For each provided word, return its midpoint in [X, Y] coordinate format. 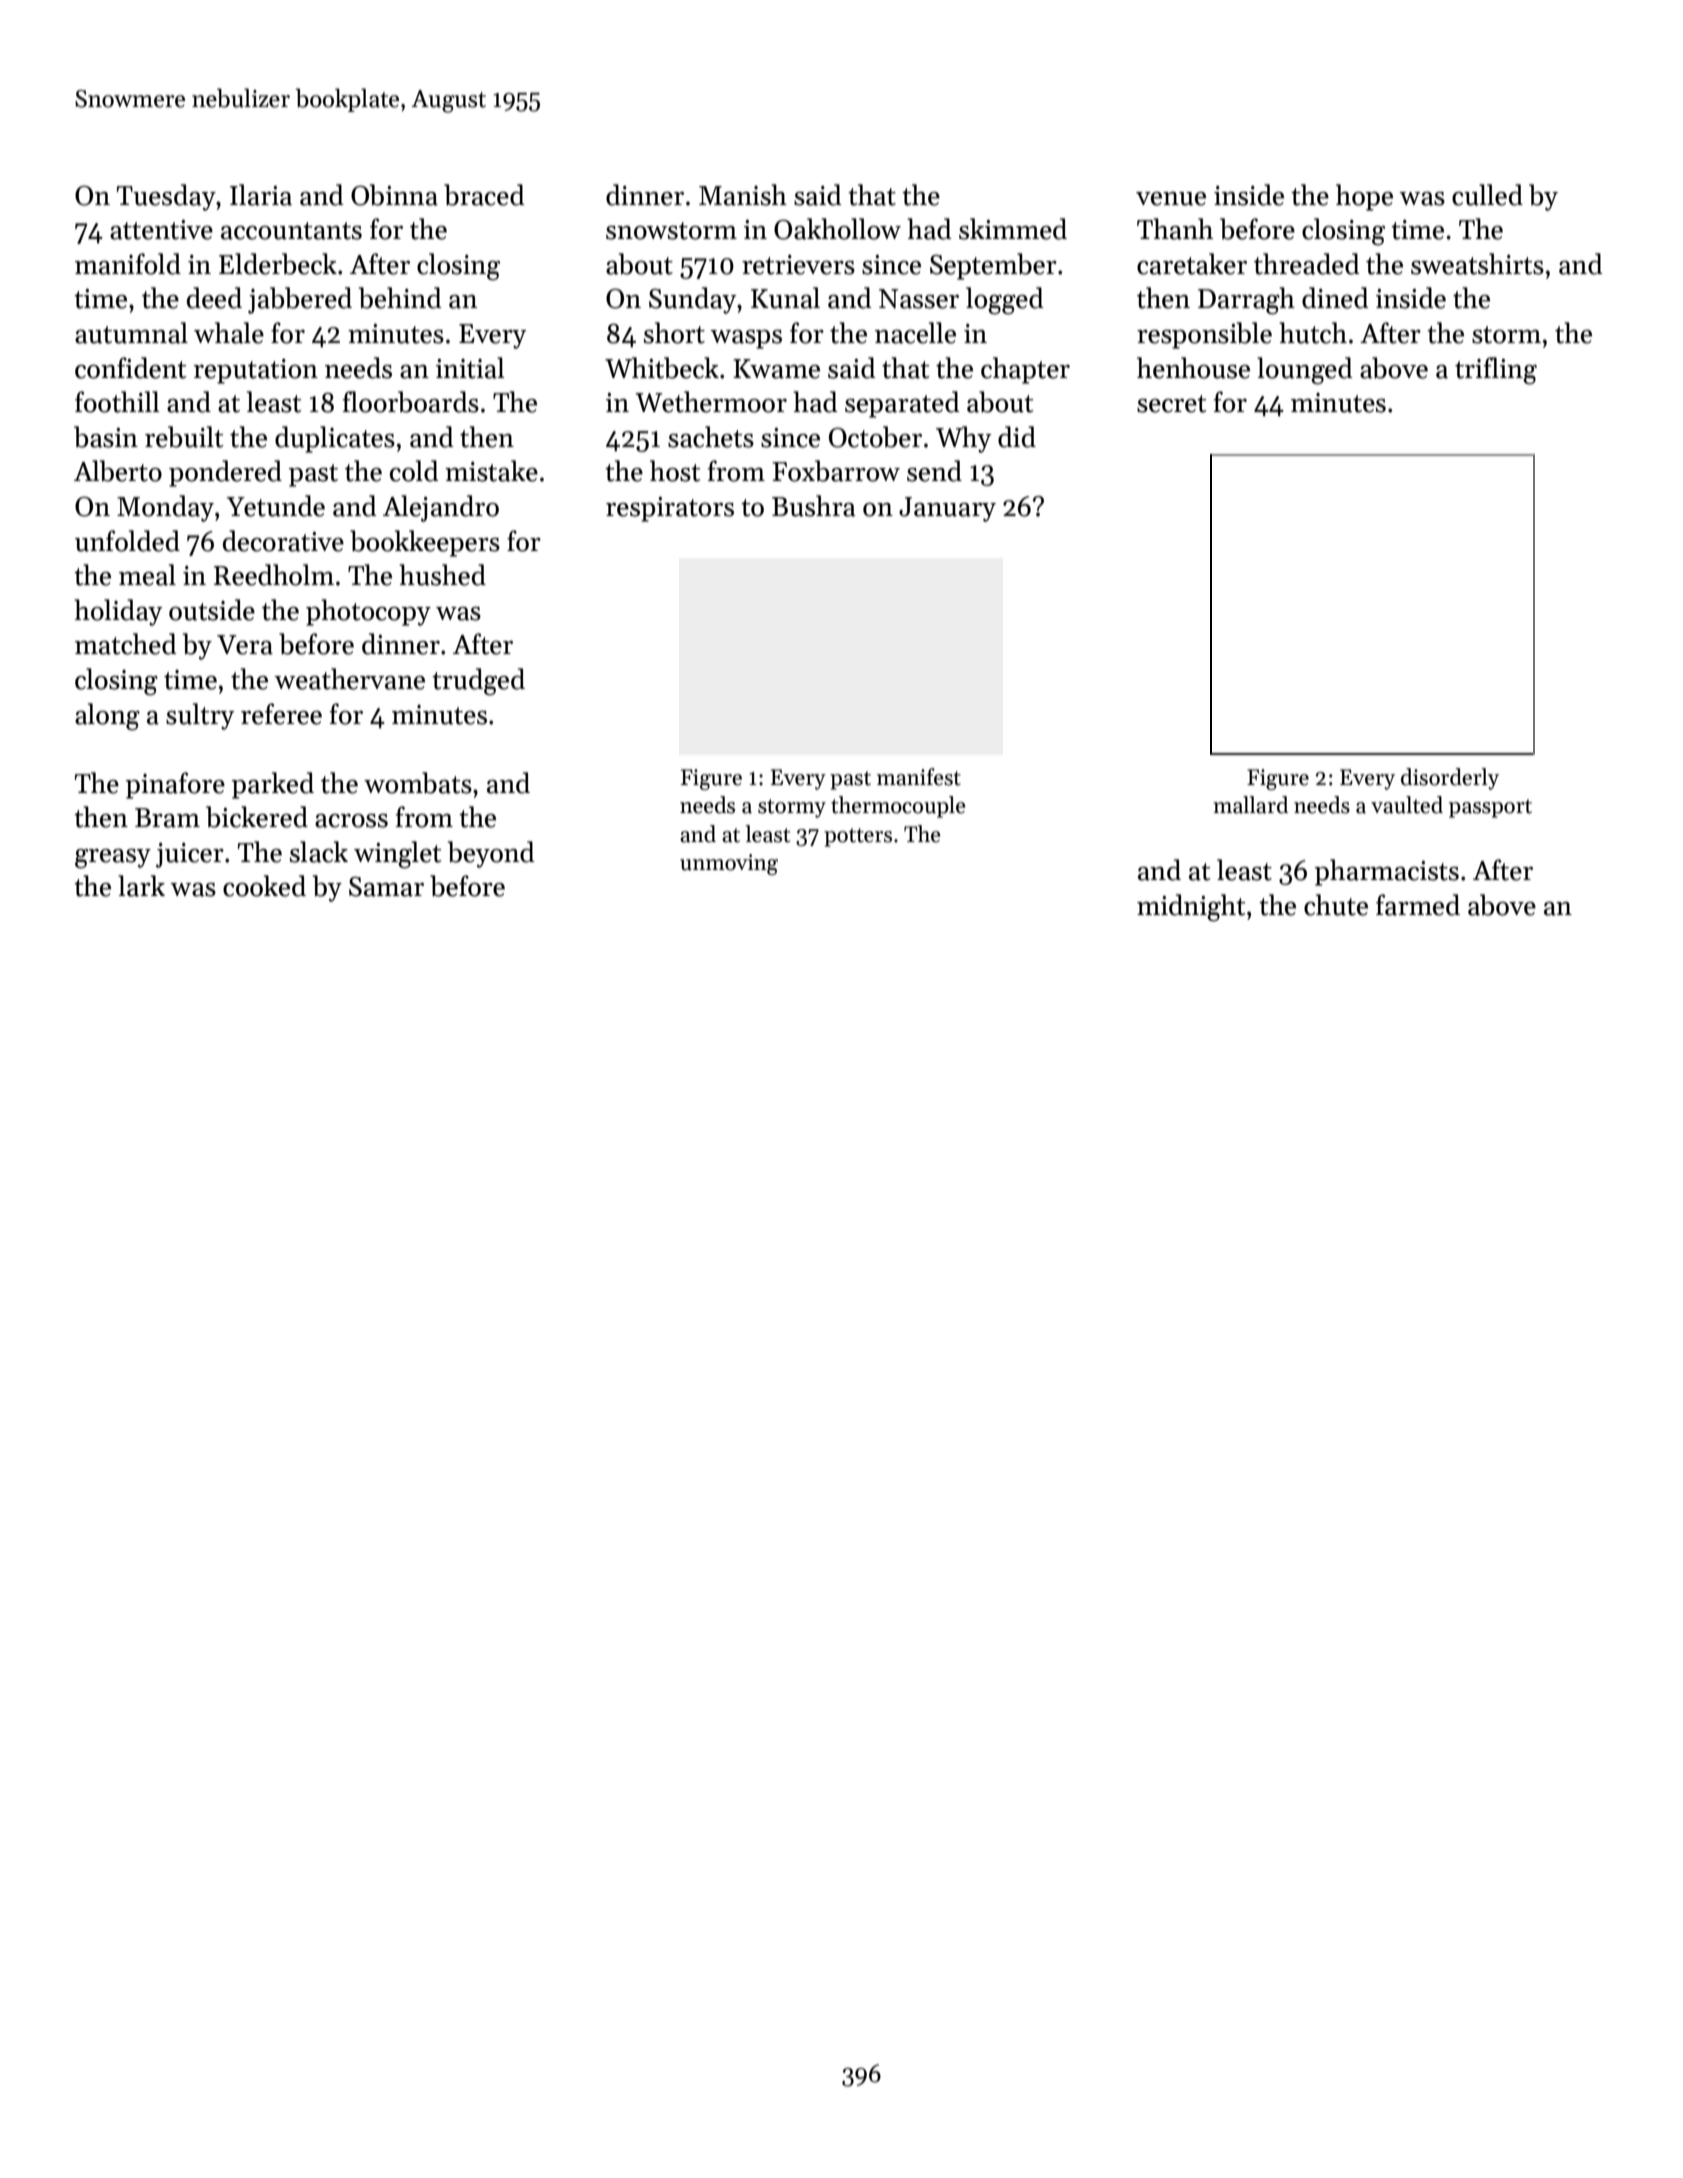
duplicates [335, 439]
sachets [711, 437]
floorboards [411, 402]
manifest [919, 777]
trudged [478, 682]
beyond [491, 854]
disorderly [1450, 779]
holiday [118, 612]
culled [1487, 195]
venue [1171, 199]
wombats [418, 783]
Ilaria [261, 195]
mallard [1250, 805]
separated [902, 404]
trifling [1496, 371]
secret [1171, 404]
